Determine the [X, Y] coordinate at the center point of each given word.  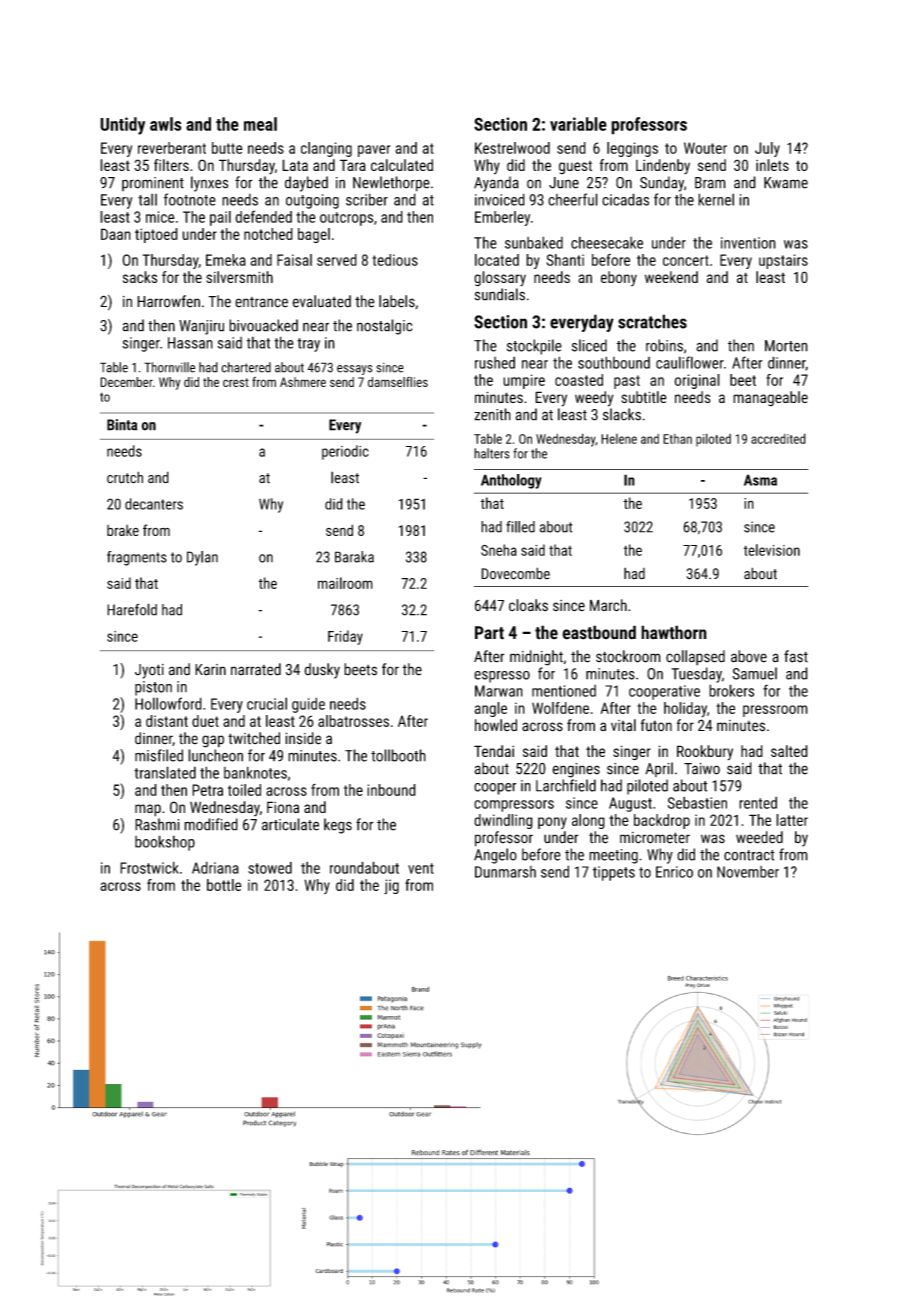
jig [391, 886]
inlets [772, 165]
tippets [614, 873]
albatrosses [353, 721]
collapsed [695, 658]
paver [374, 151]
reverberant [172, 148]
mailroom [345, 583]
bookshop [165, 843]
